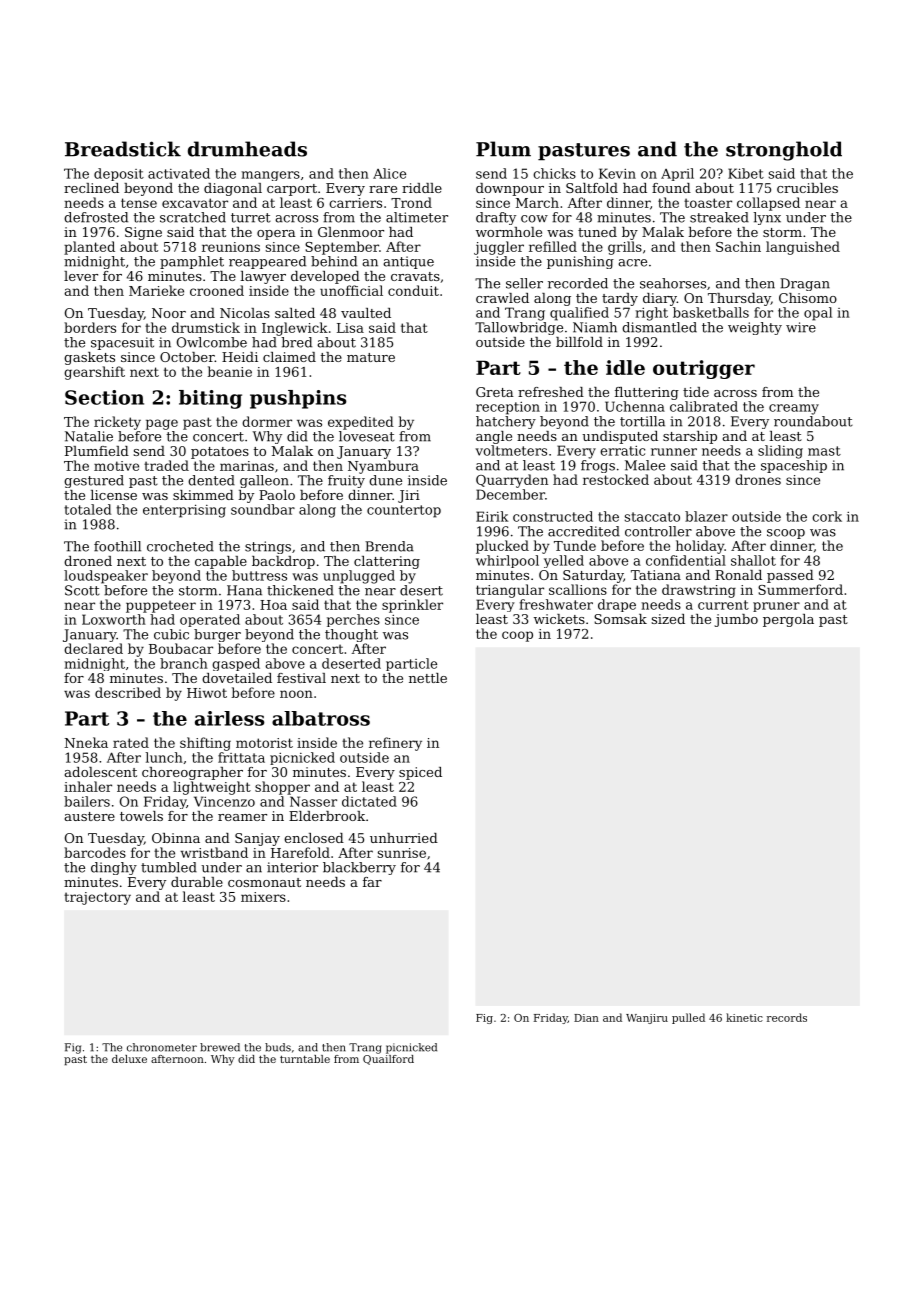 The height and width of the page is (1314, 924). I want to click on spiced, so click(420, 773).
